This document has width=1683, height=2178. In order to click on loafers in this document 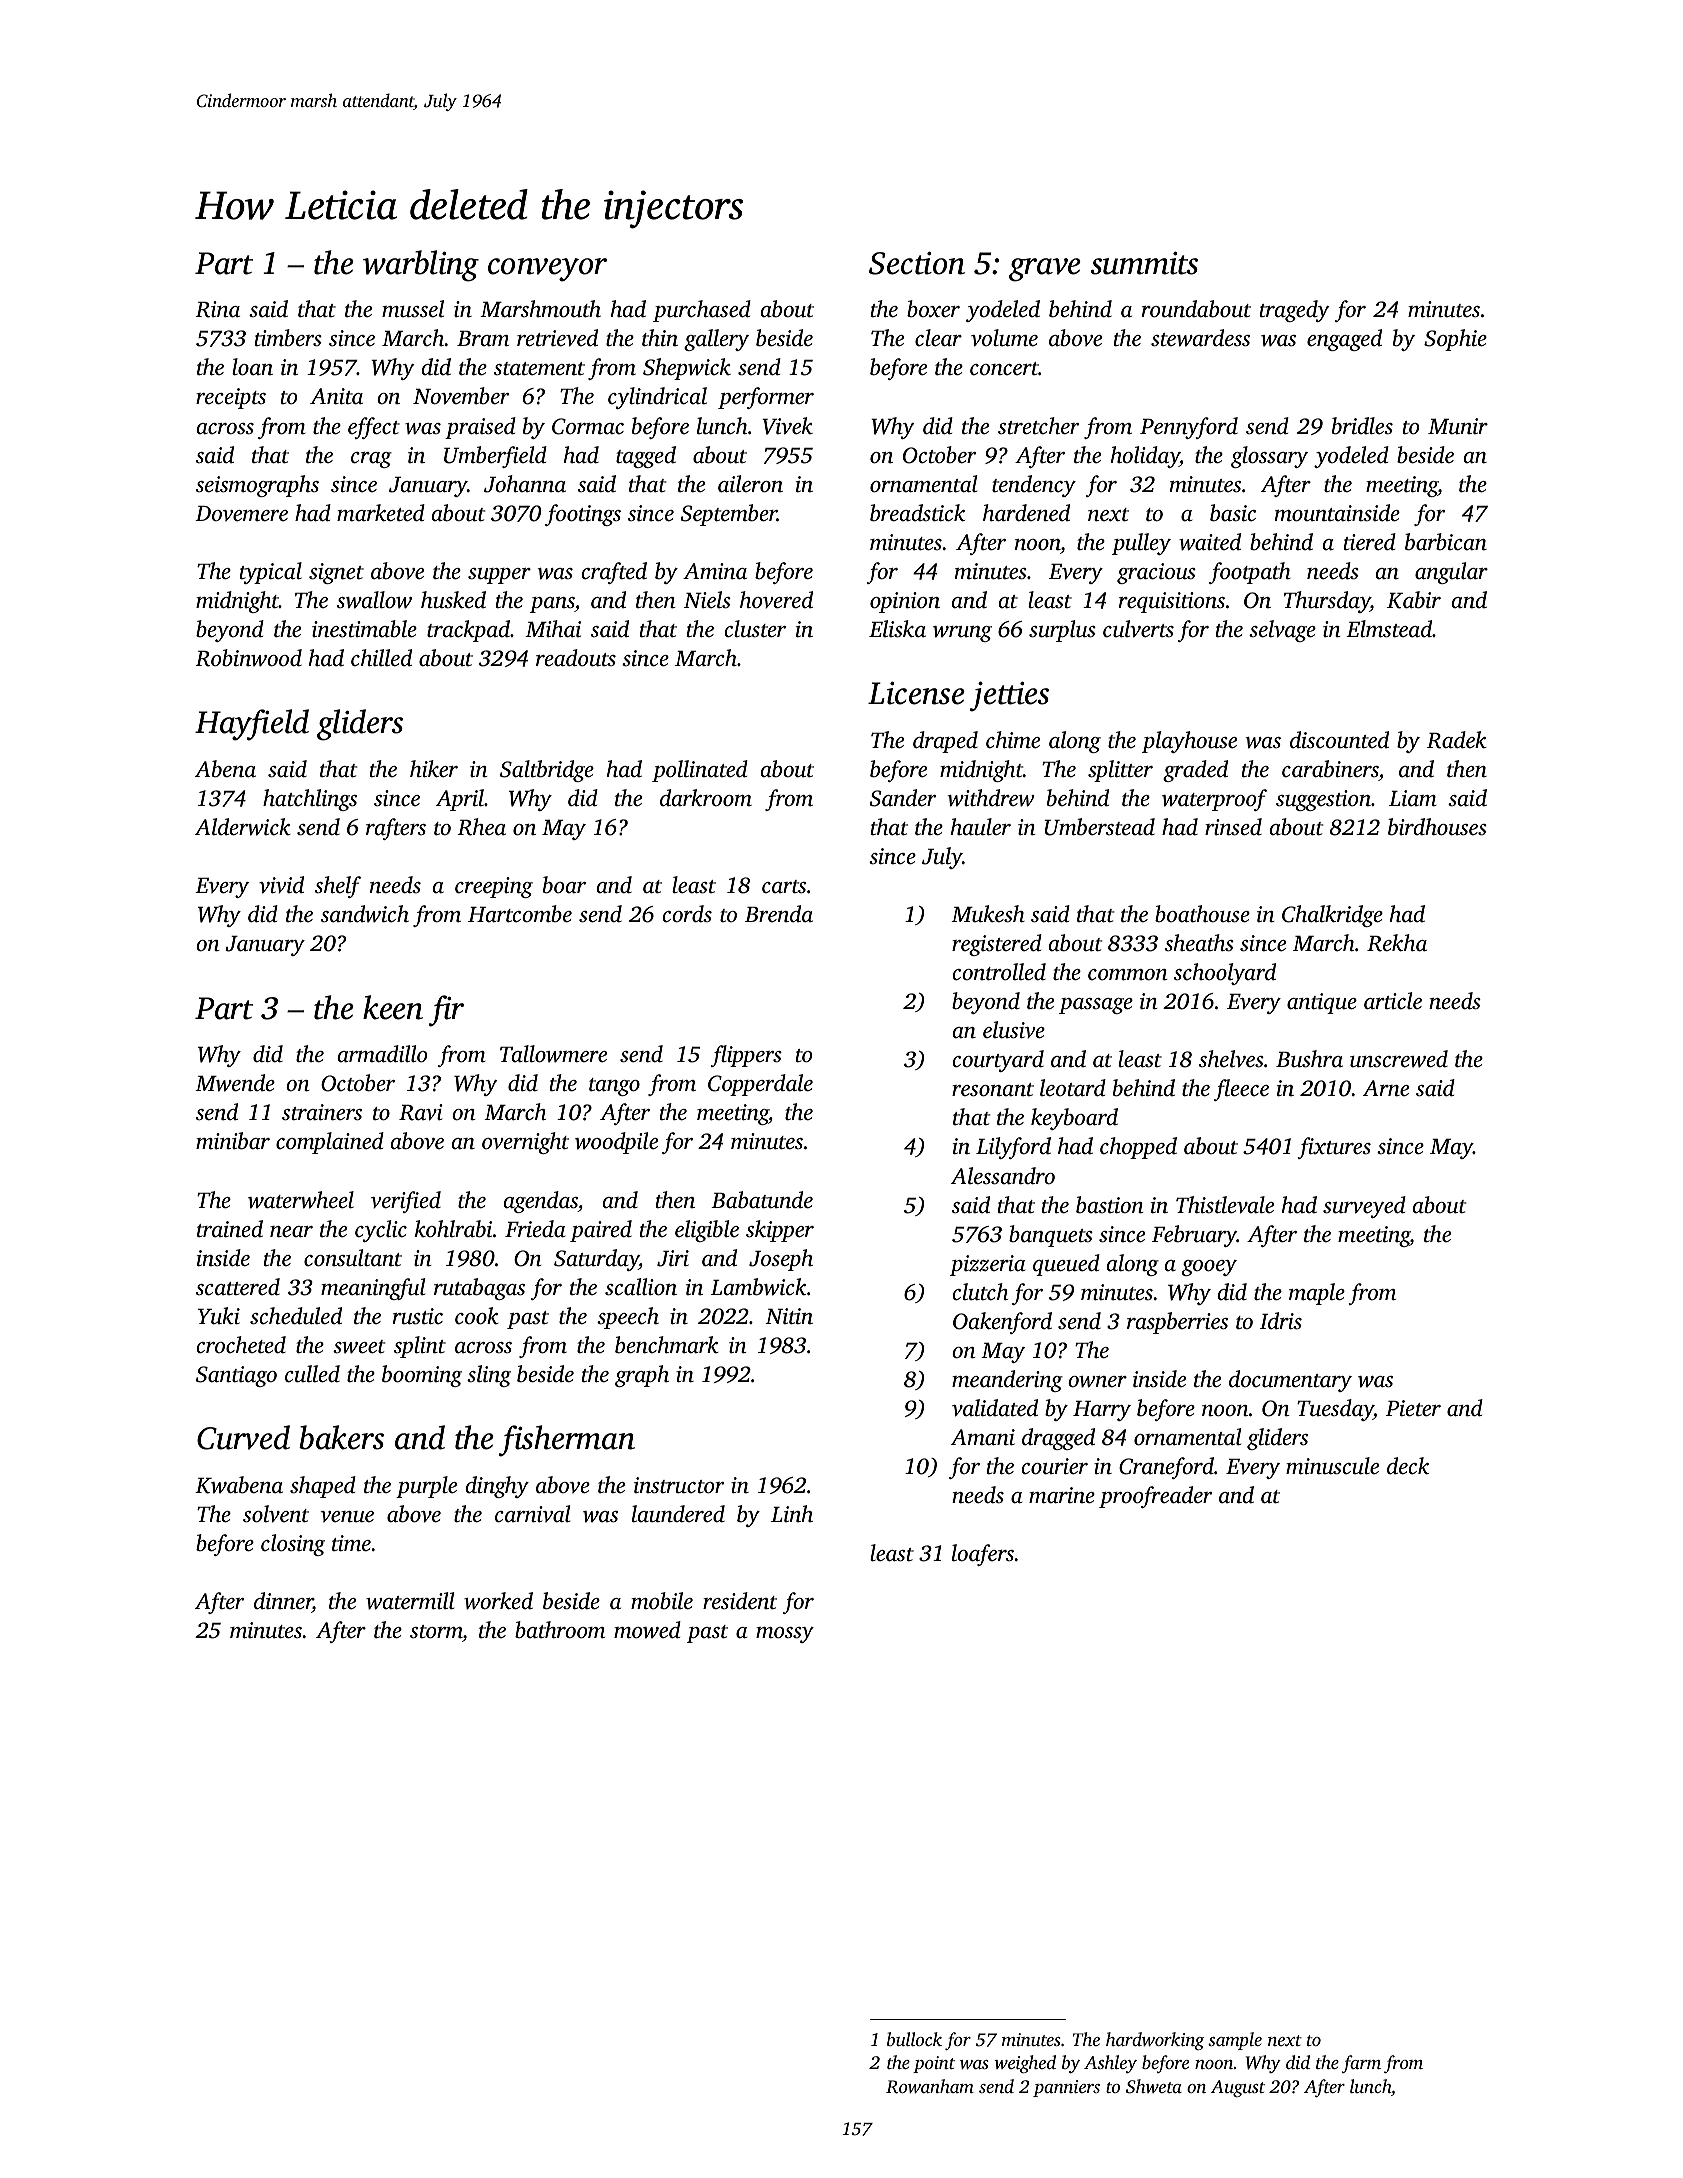, I will do `click(983, 1555)`.
